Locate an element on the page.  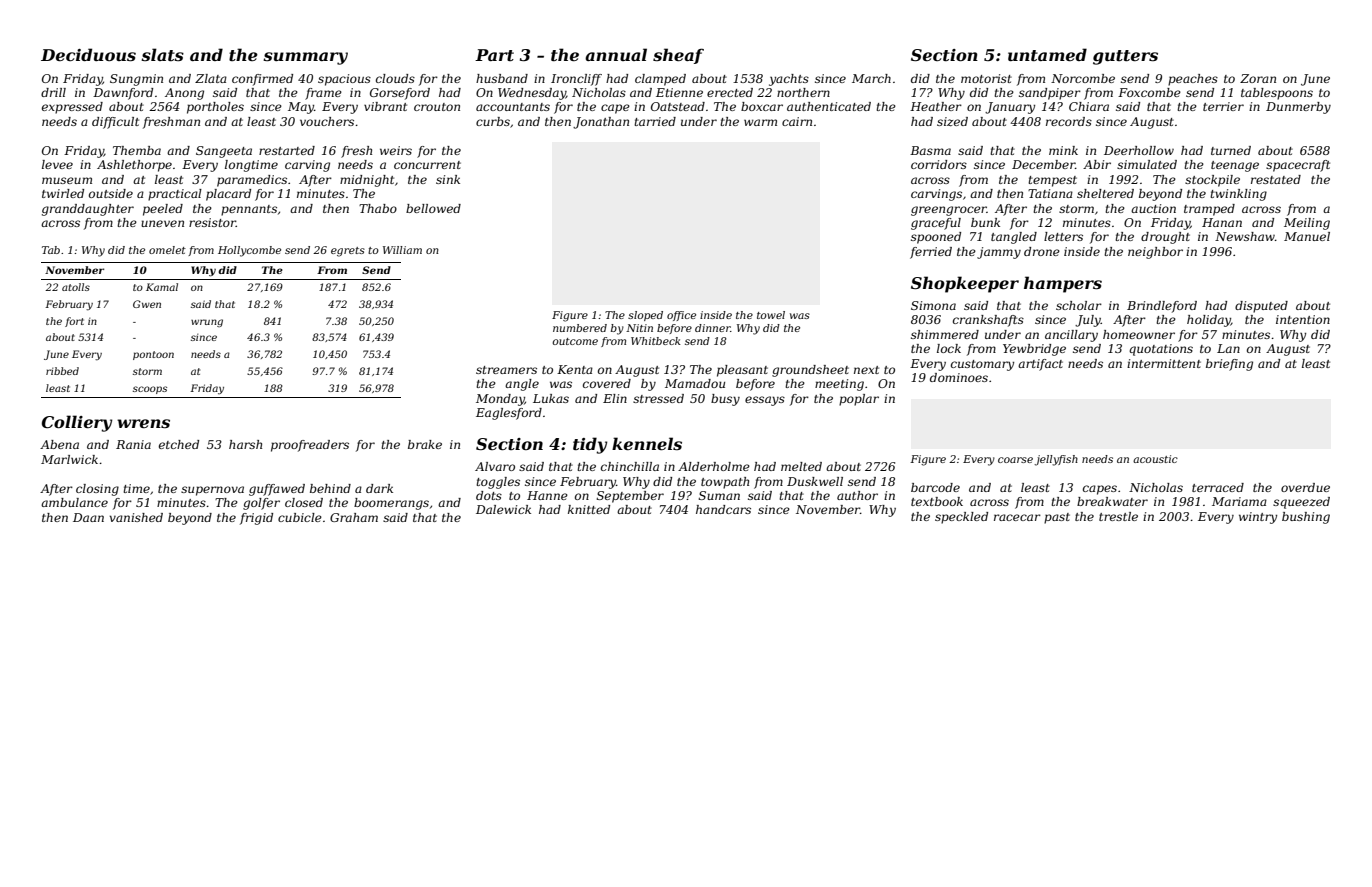
levee is located at coordinates (57, 164).
